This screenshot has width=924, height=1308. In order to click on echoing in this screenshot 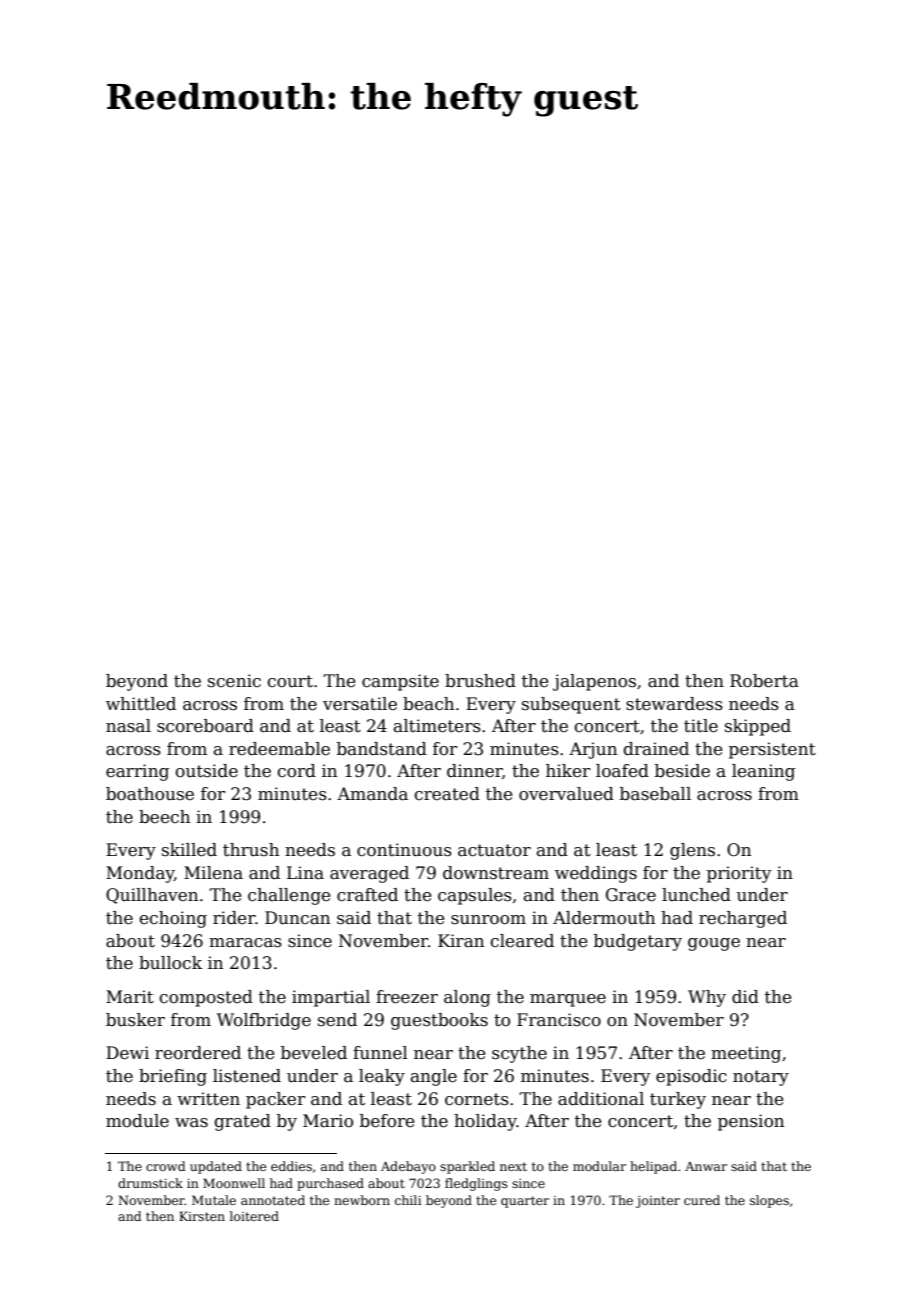, I will do `click(173, 919)`.
